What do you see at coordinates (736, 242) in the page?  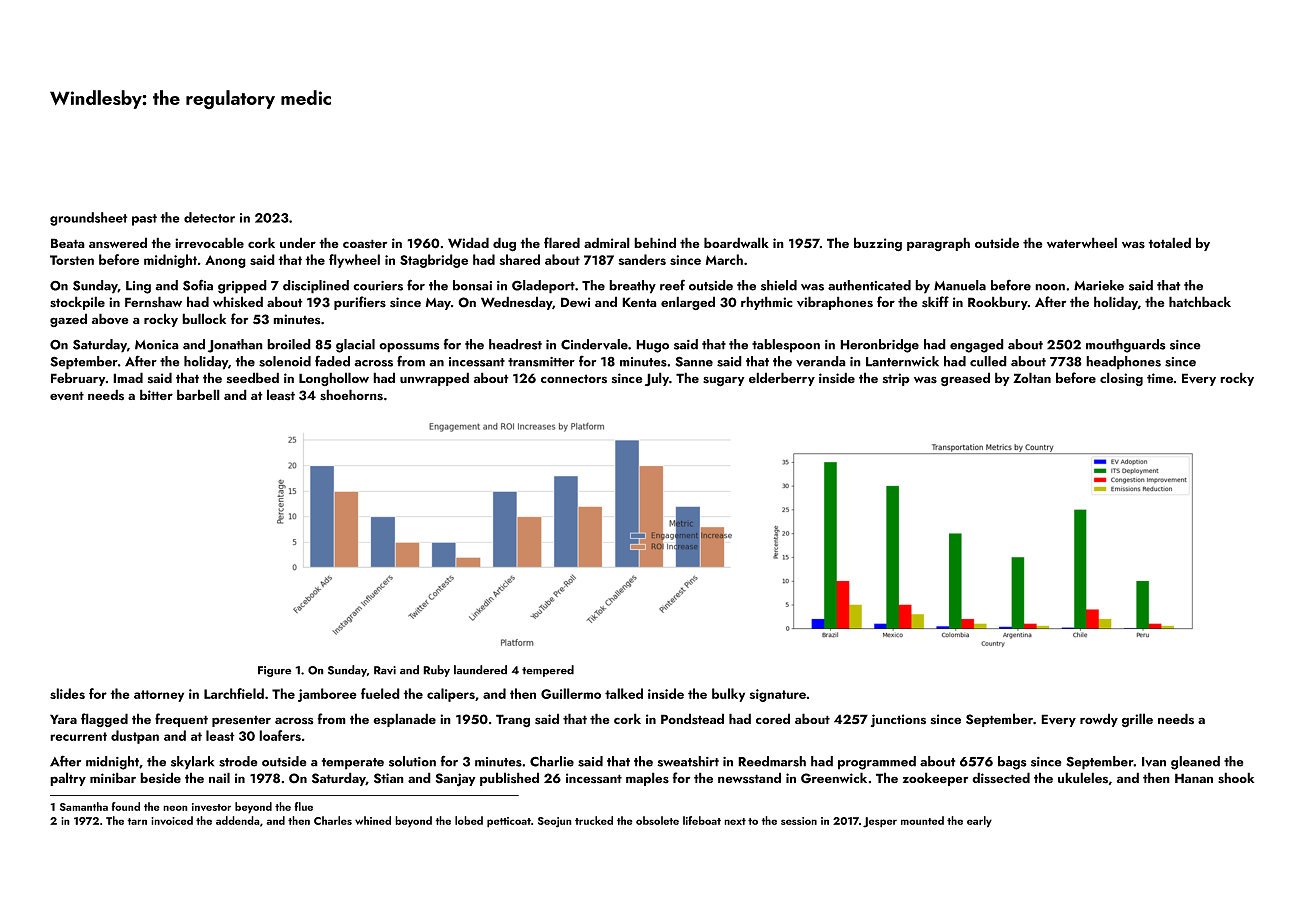 I see `boardwalk` at bounding box center [736, 242].
